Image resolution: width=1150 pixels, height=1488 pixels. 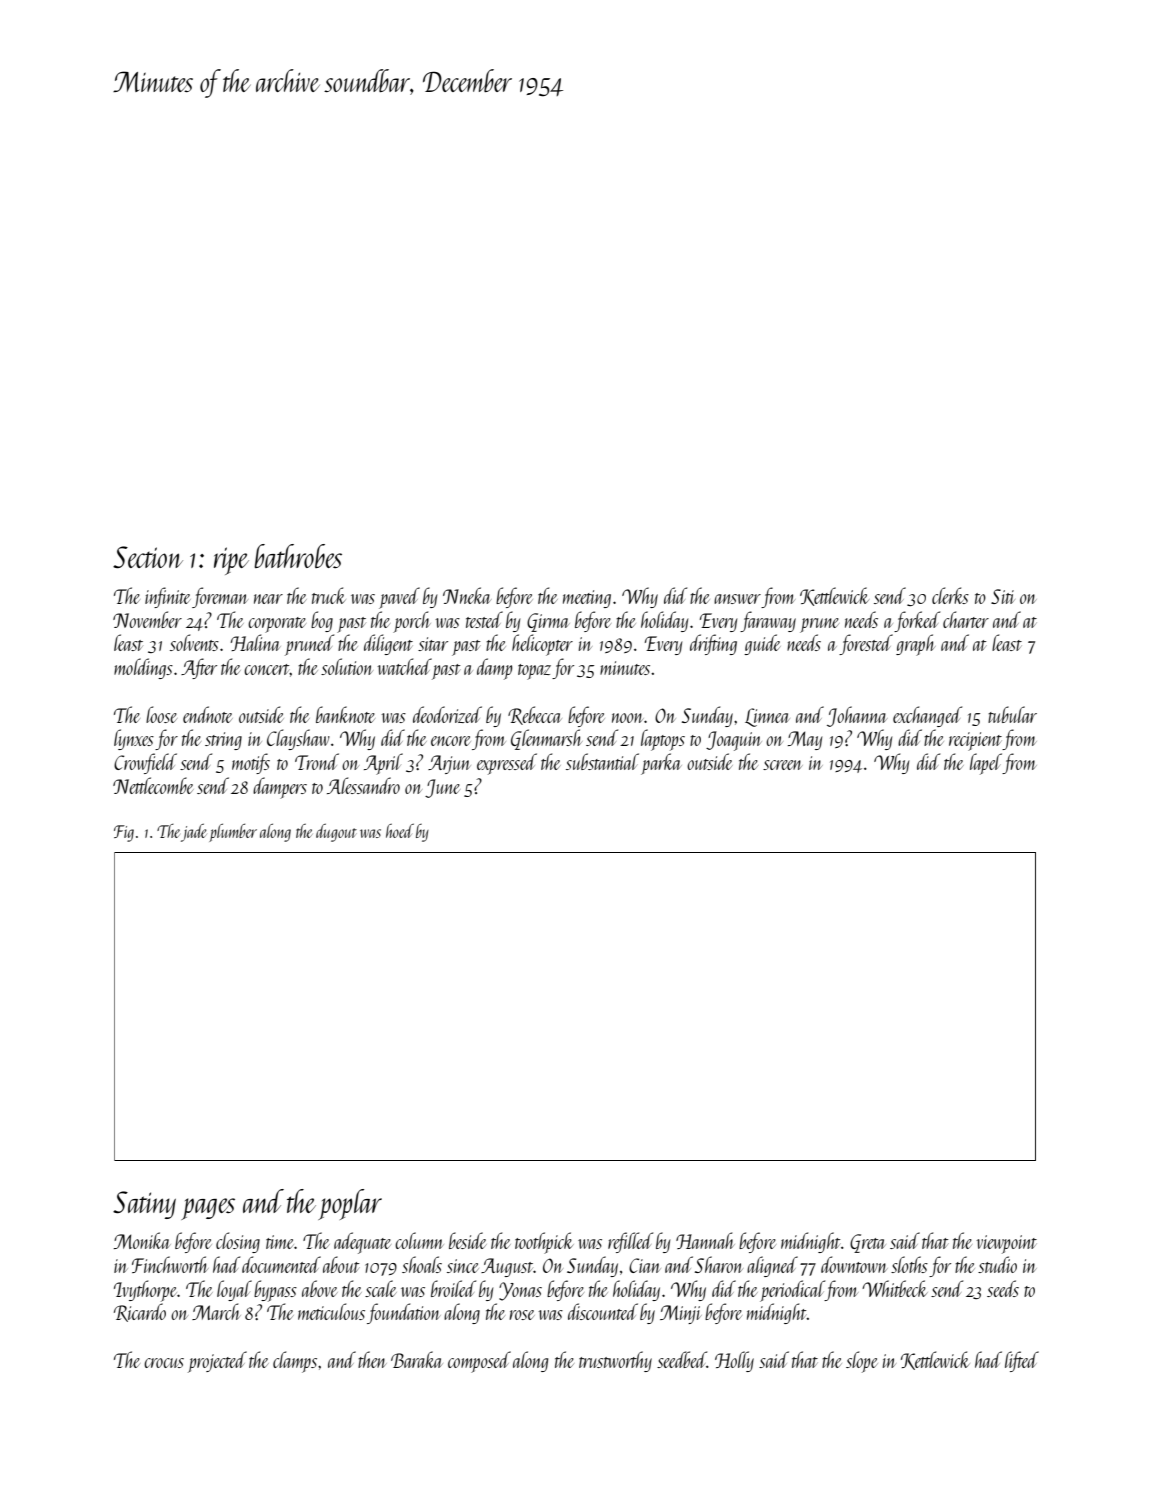 I want to click on hoed, so click(x=400, y=831).
